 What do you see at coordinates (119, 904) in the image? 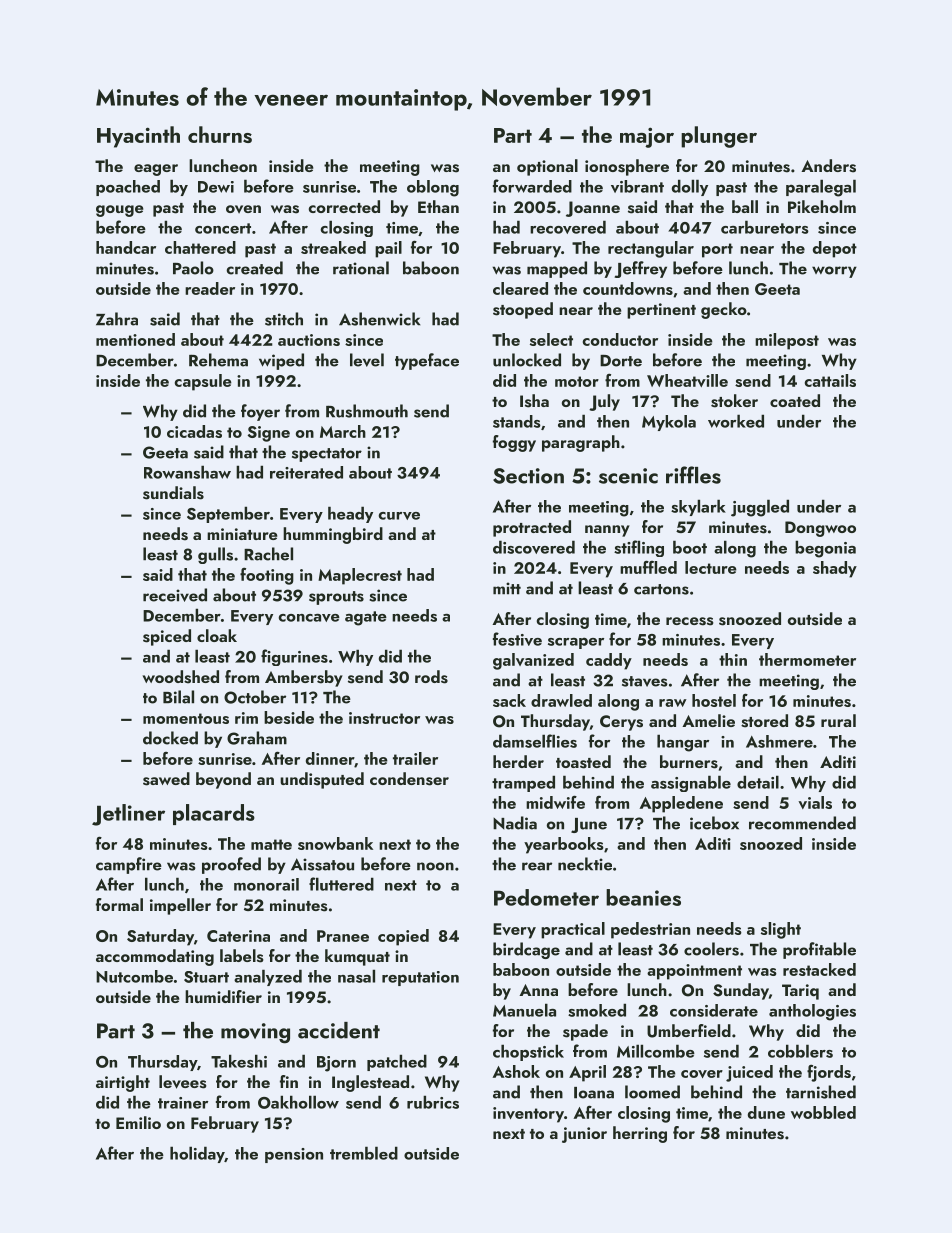
I see `formal` at bounding box center [119, 904].
